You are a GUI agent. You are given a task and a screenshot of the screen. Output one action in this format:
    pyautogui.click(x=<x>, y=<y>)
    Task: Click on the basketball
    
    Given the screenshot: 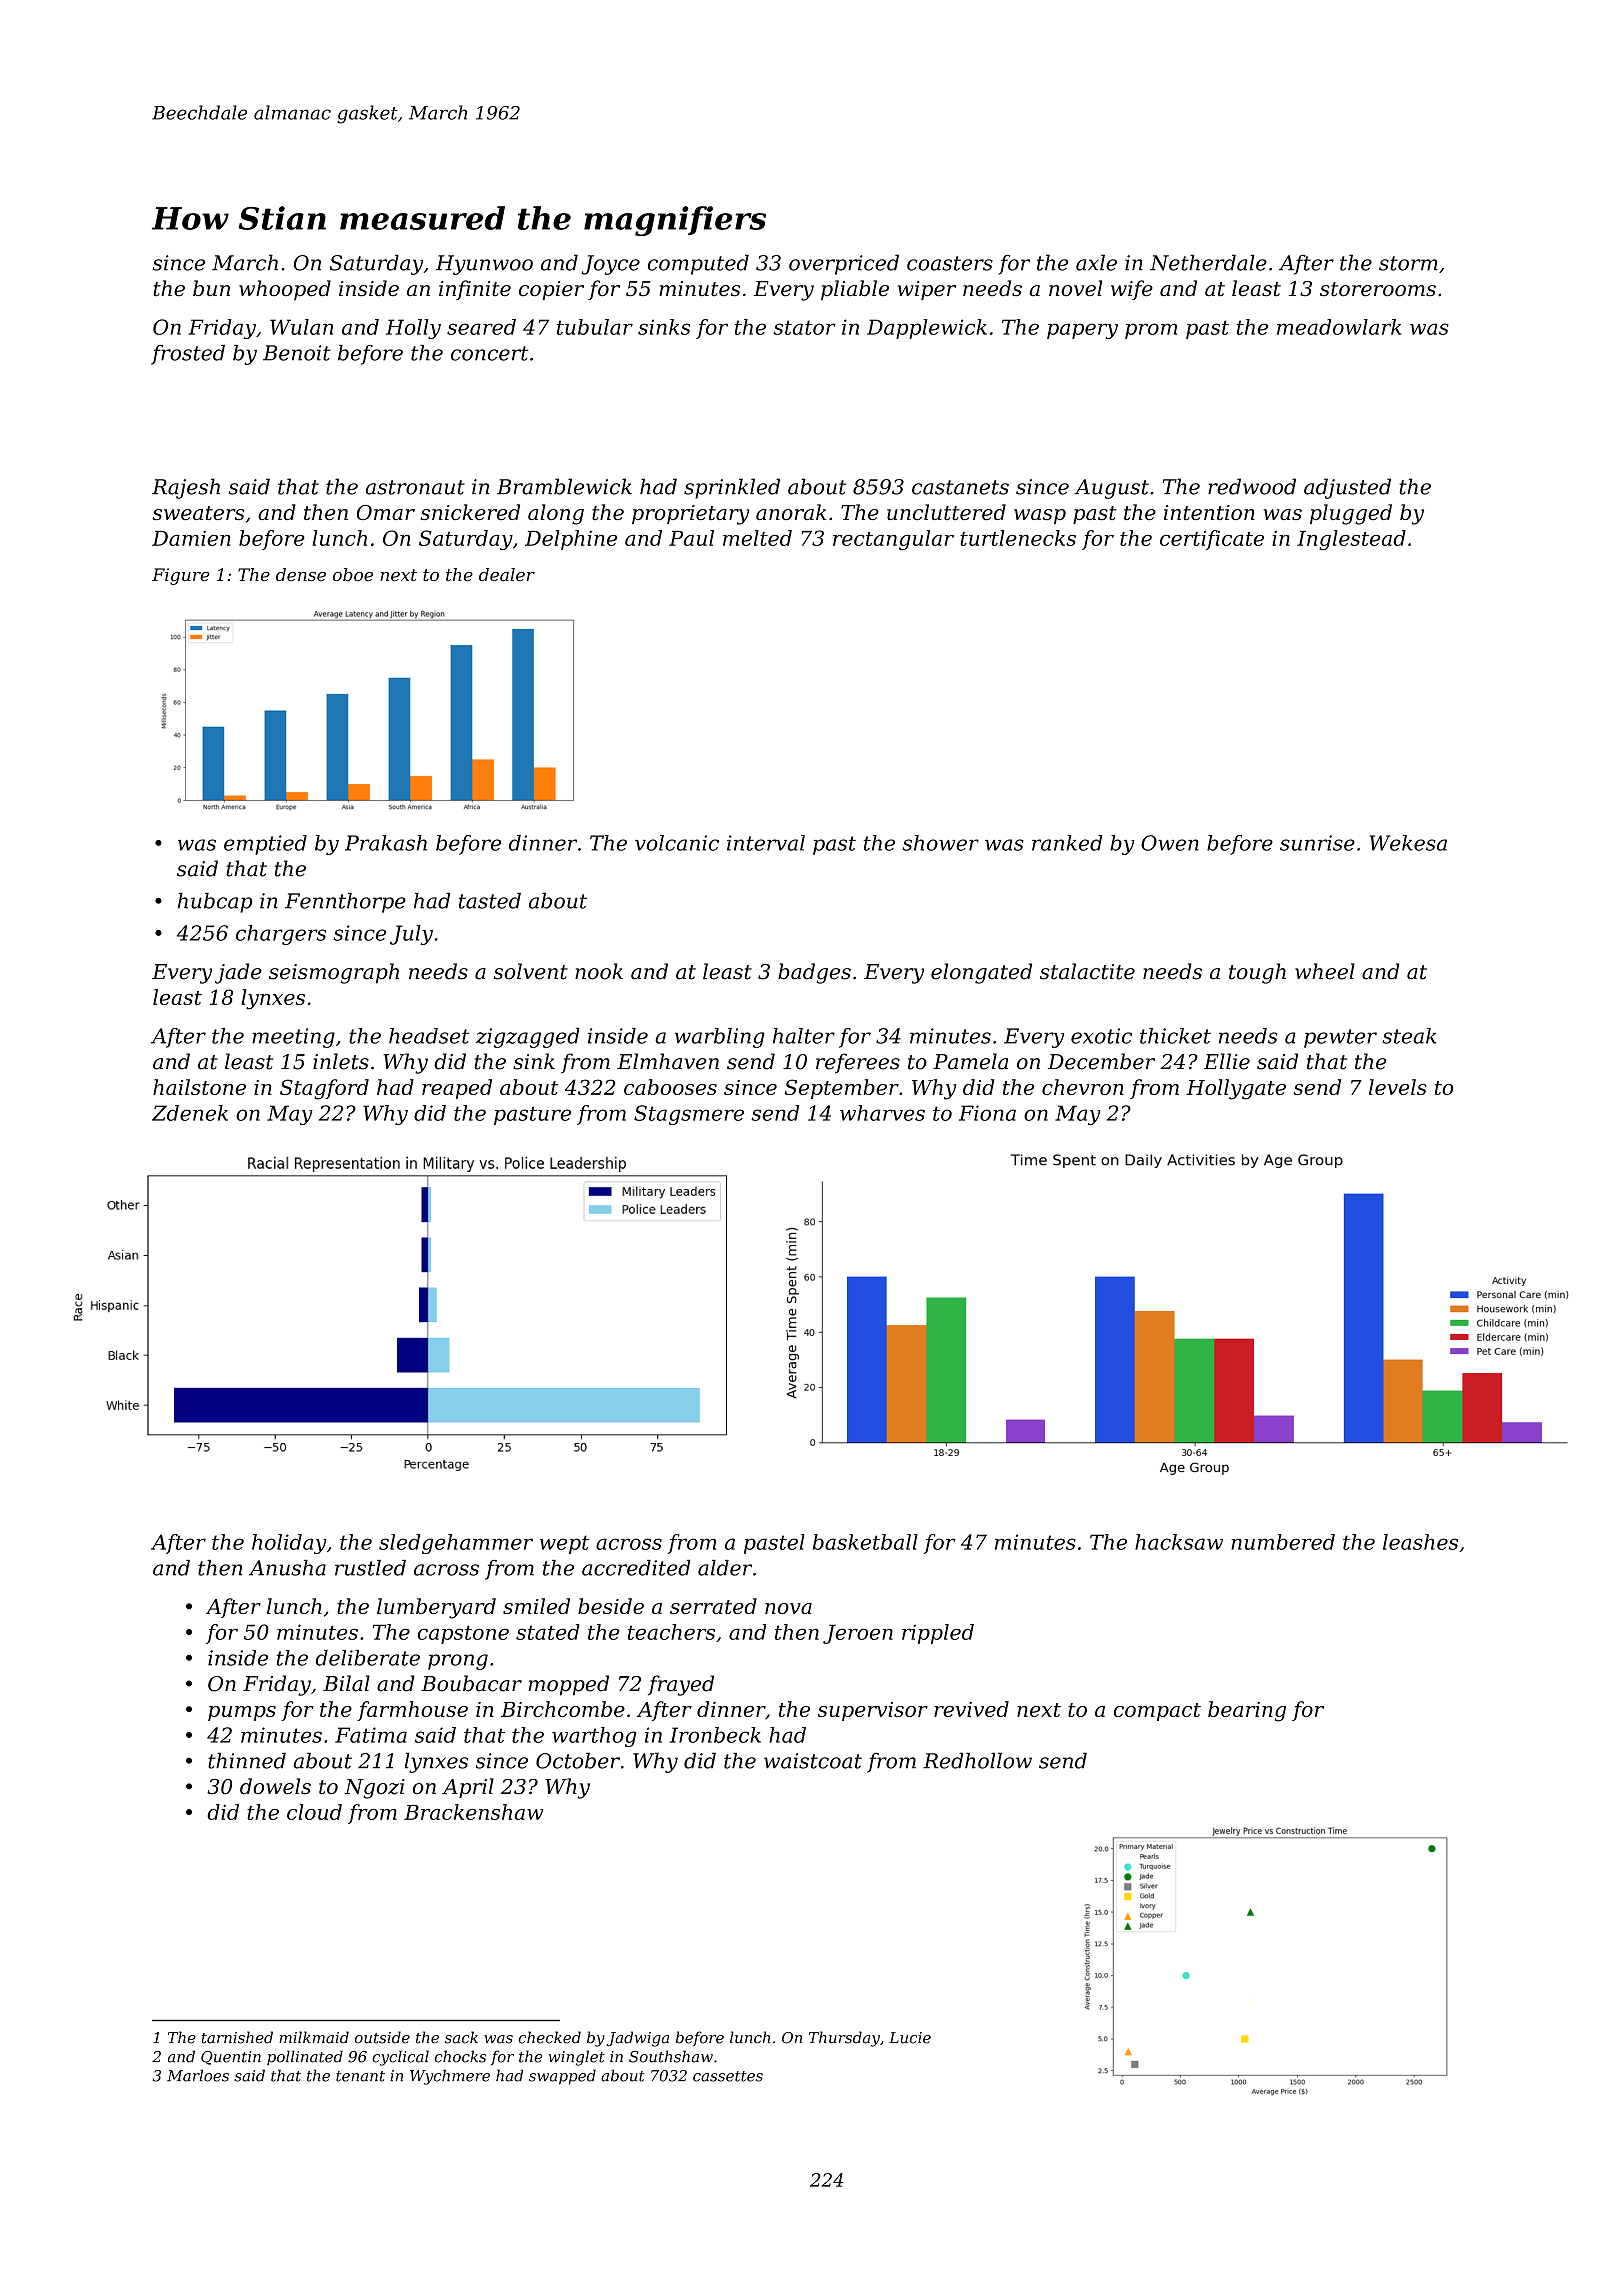 What is the action you would take?
    pyautogui.click(x=865, y=1542)
